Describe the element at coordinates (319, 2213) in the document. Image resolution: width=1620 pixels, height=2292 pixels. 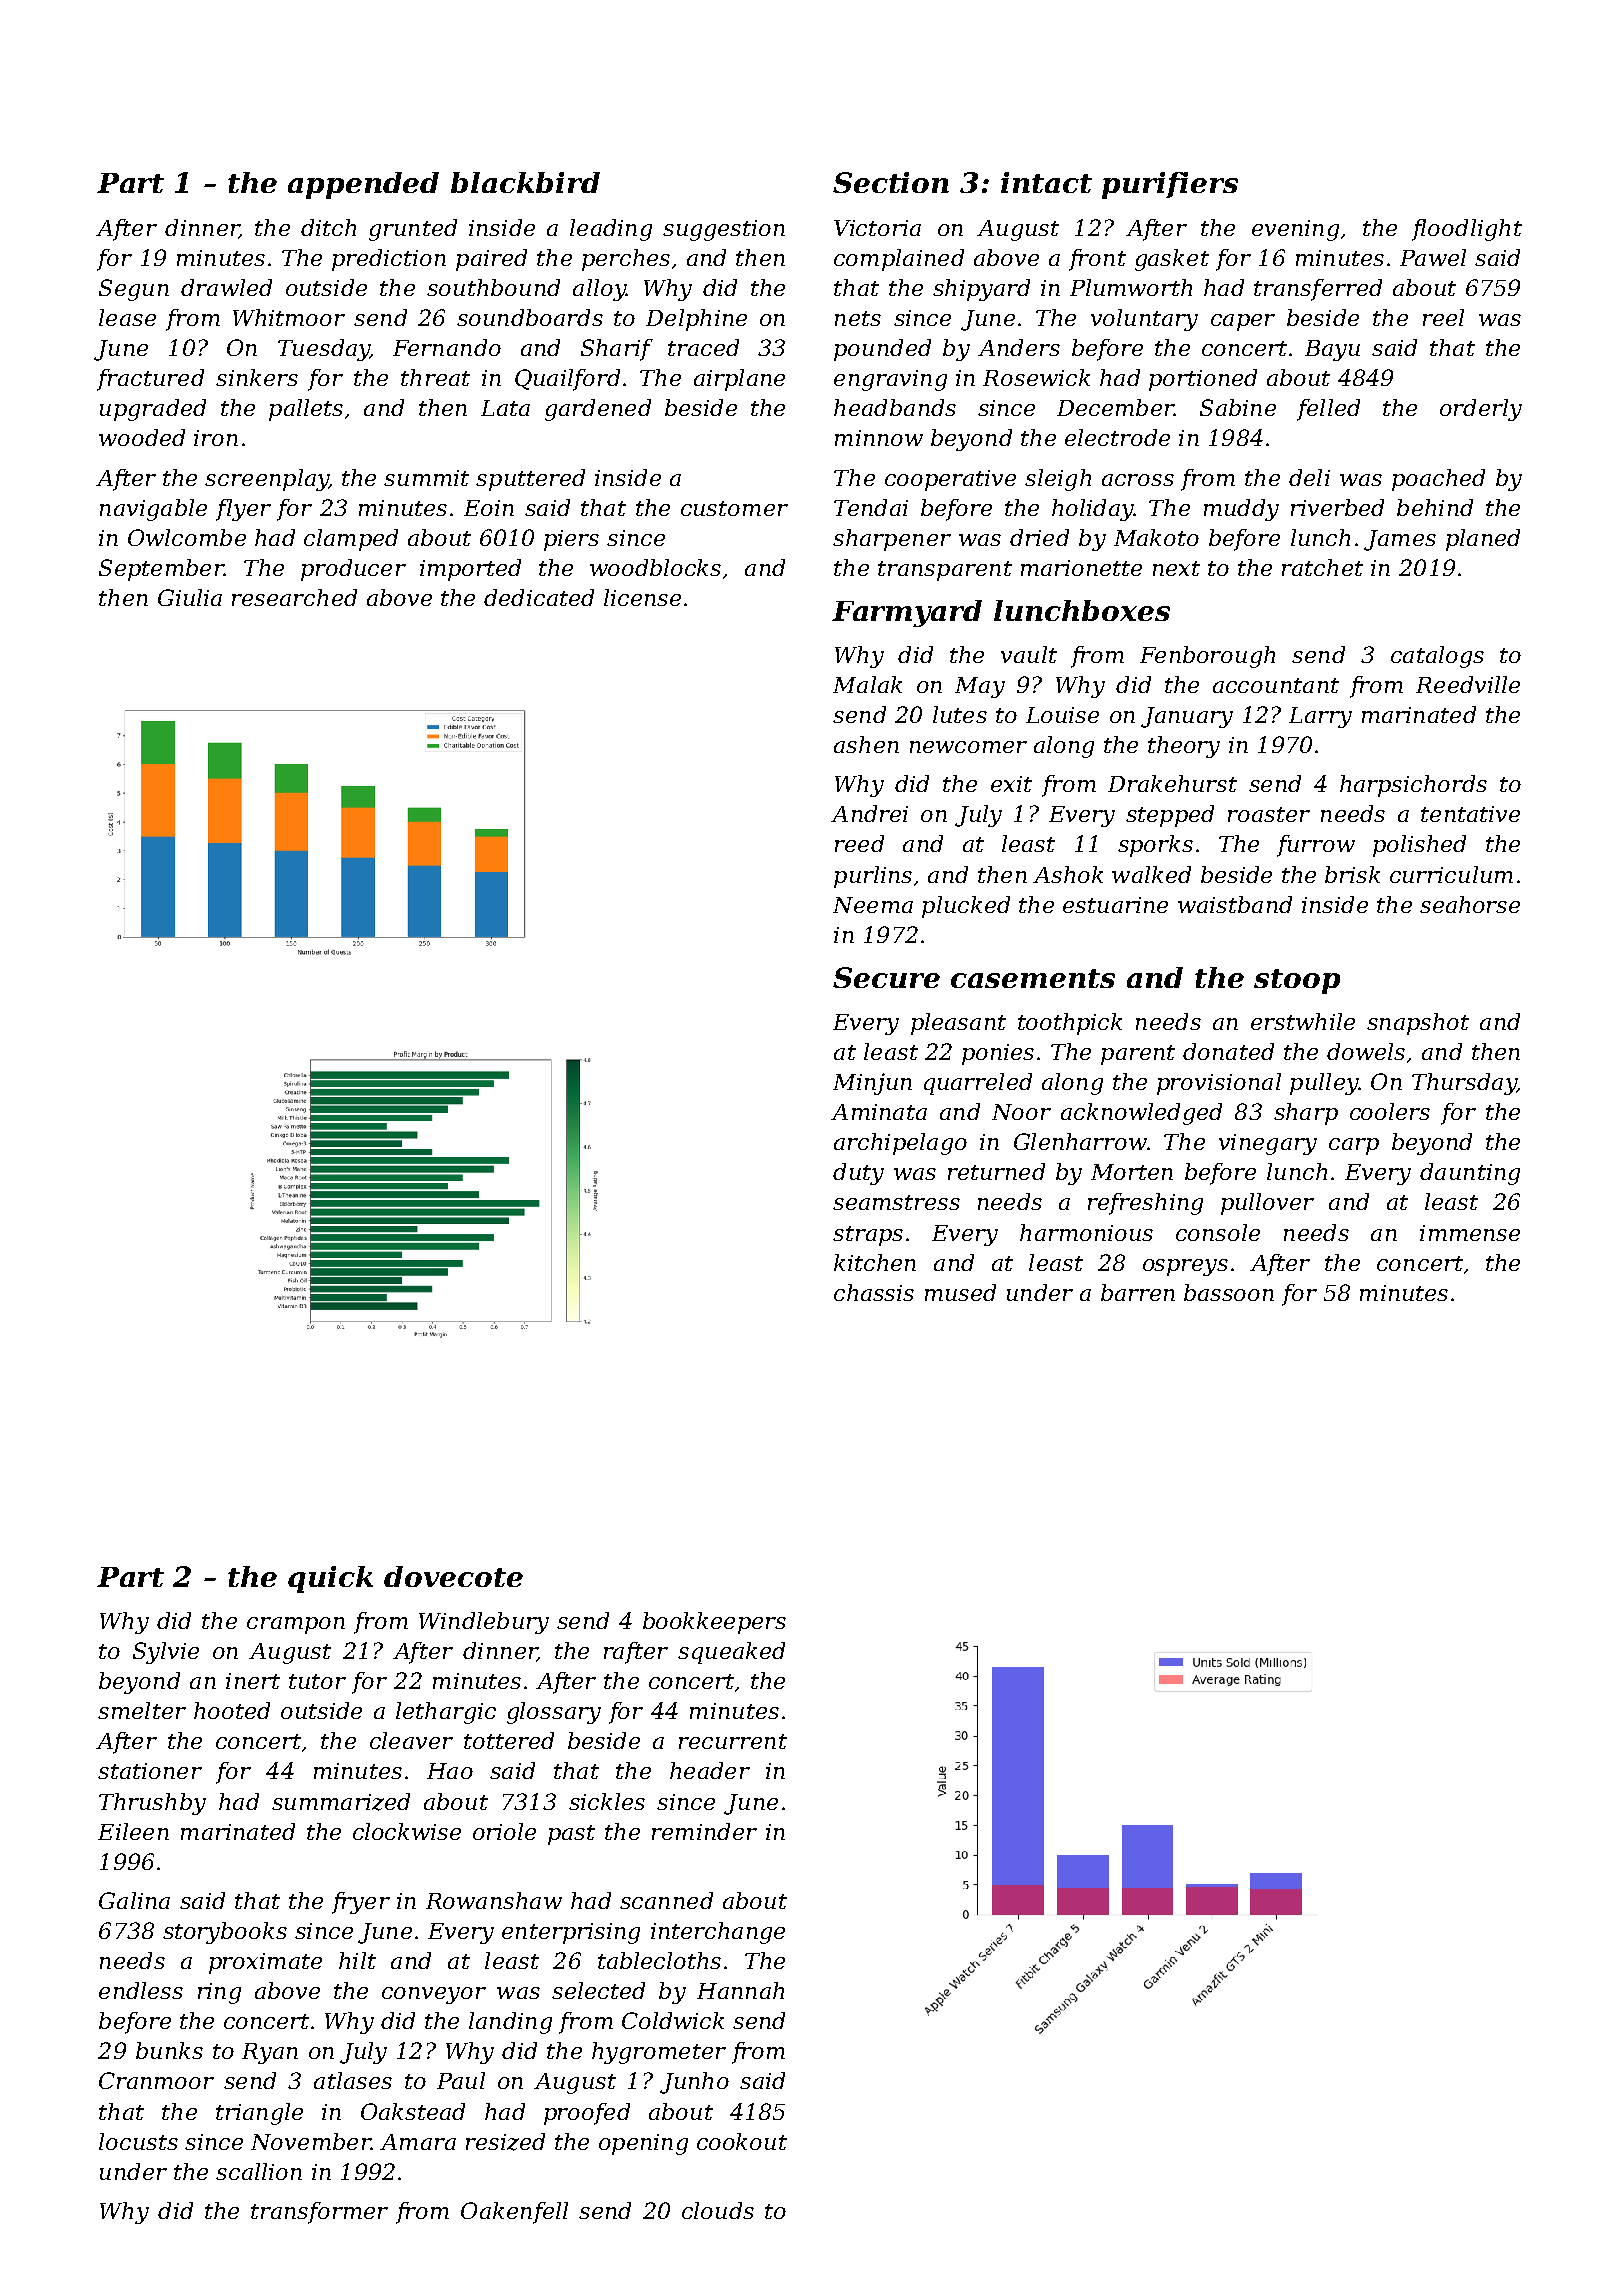
I see `transformer` at that location.
